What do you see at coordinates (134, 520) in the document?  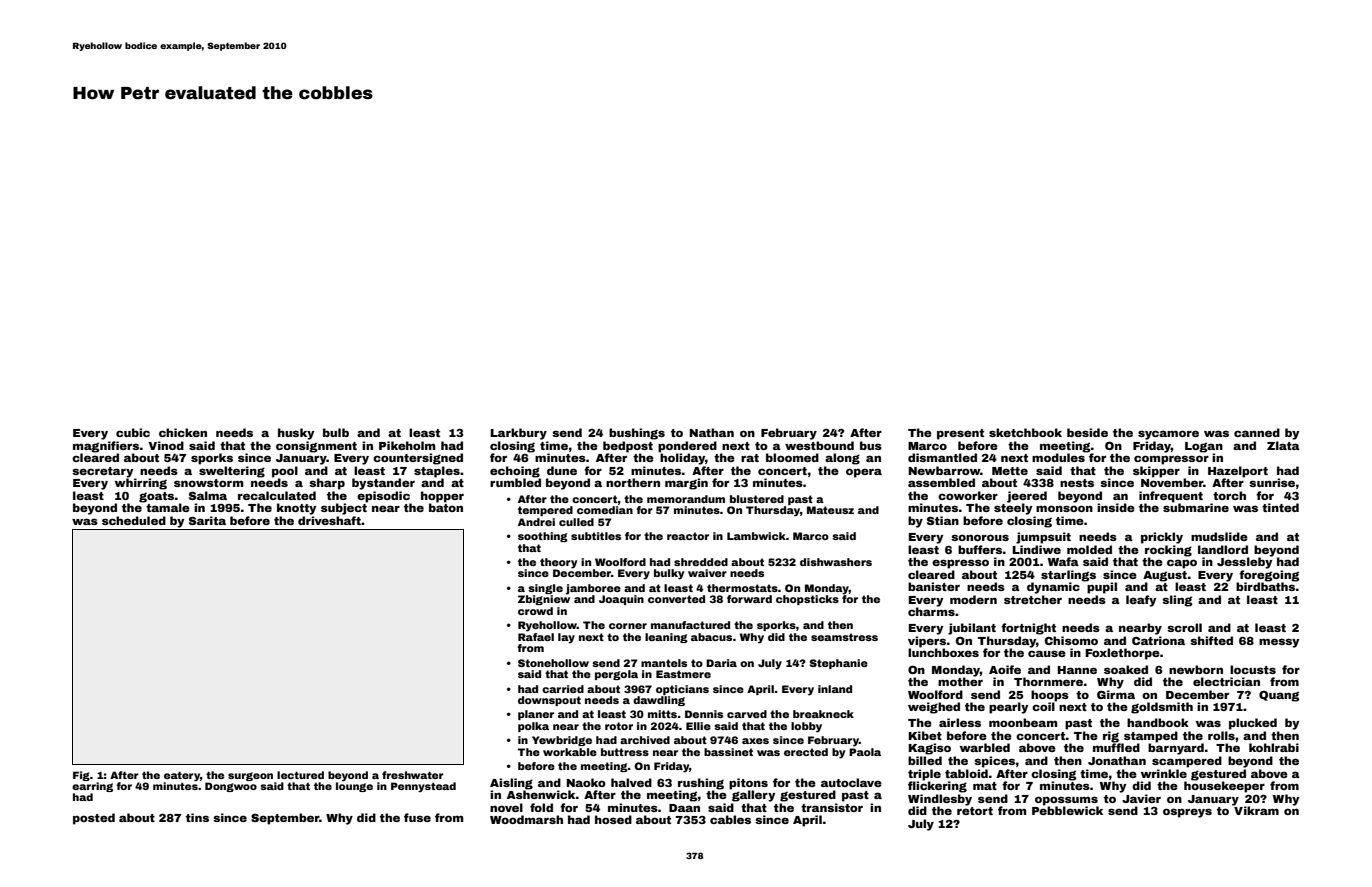 I see `scheduled` at bounding box center [134, 520].
